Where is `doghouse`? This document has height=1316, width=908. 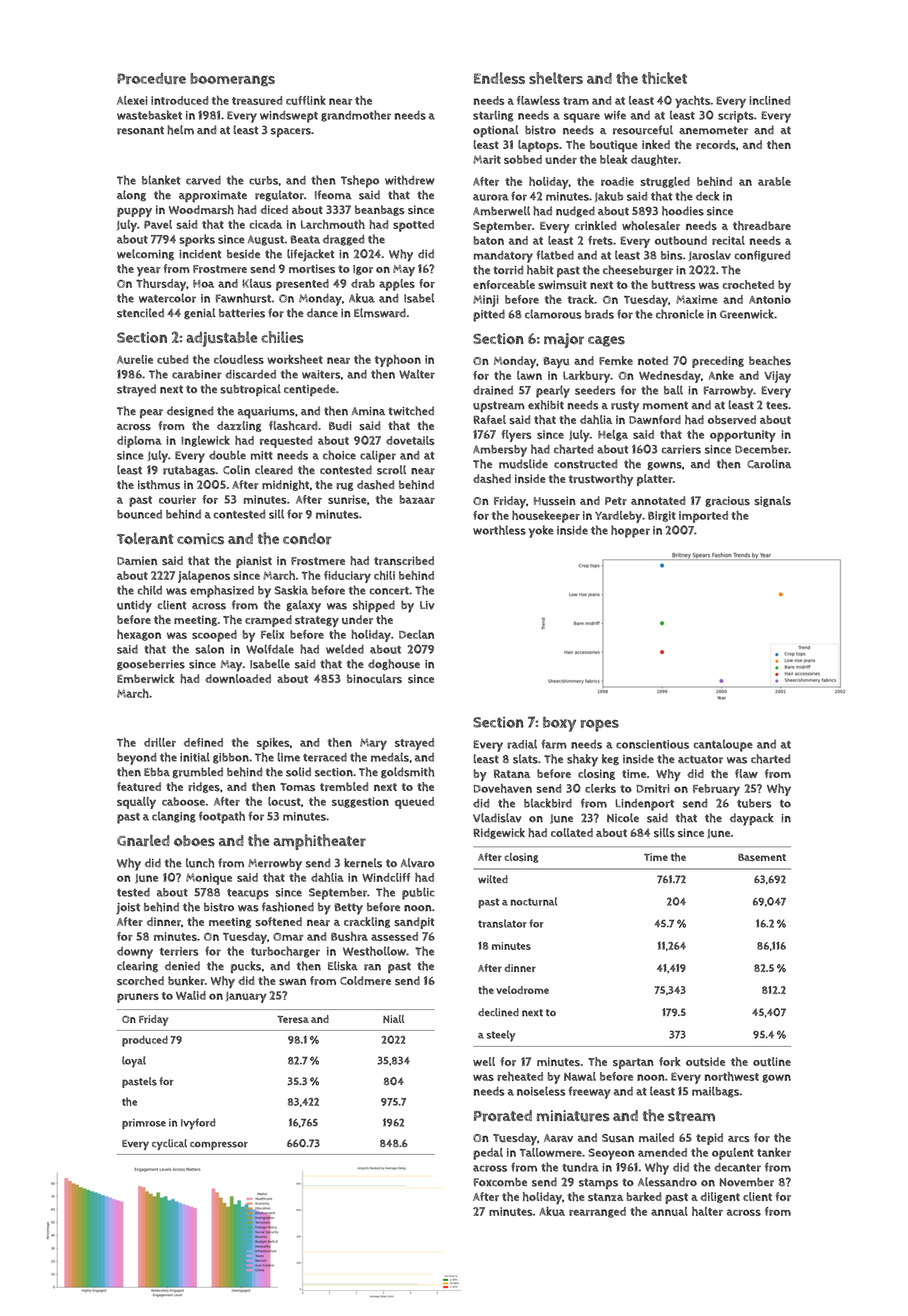 doghouse is located at coordinates (394, 665).
